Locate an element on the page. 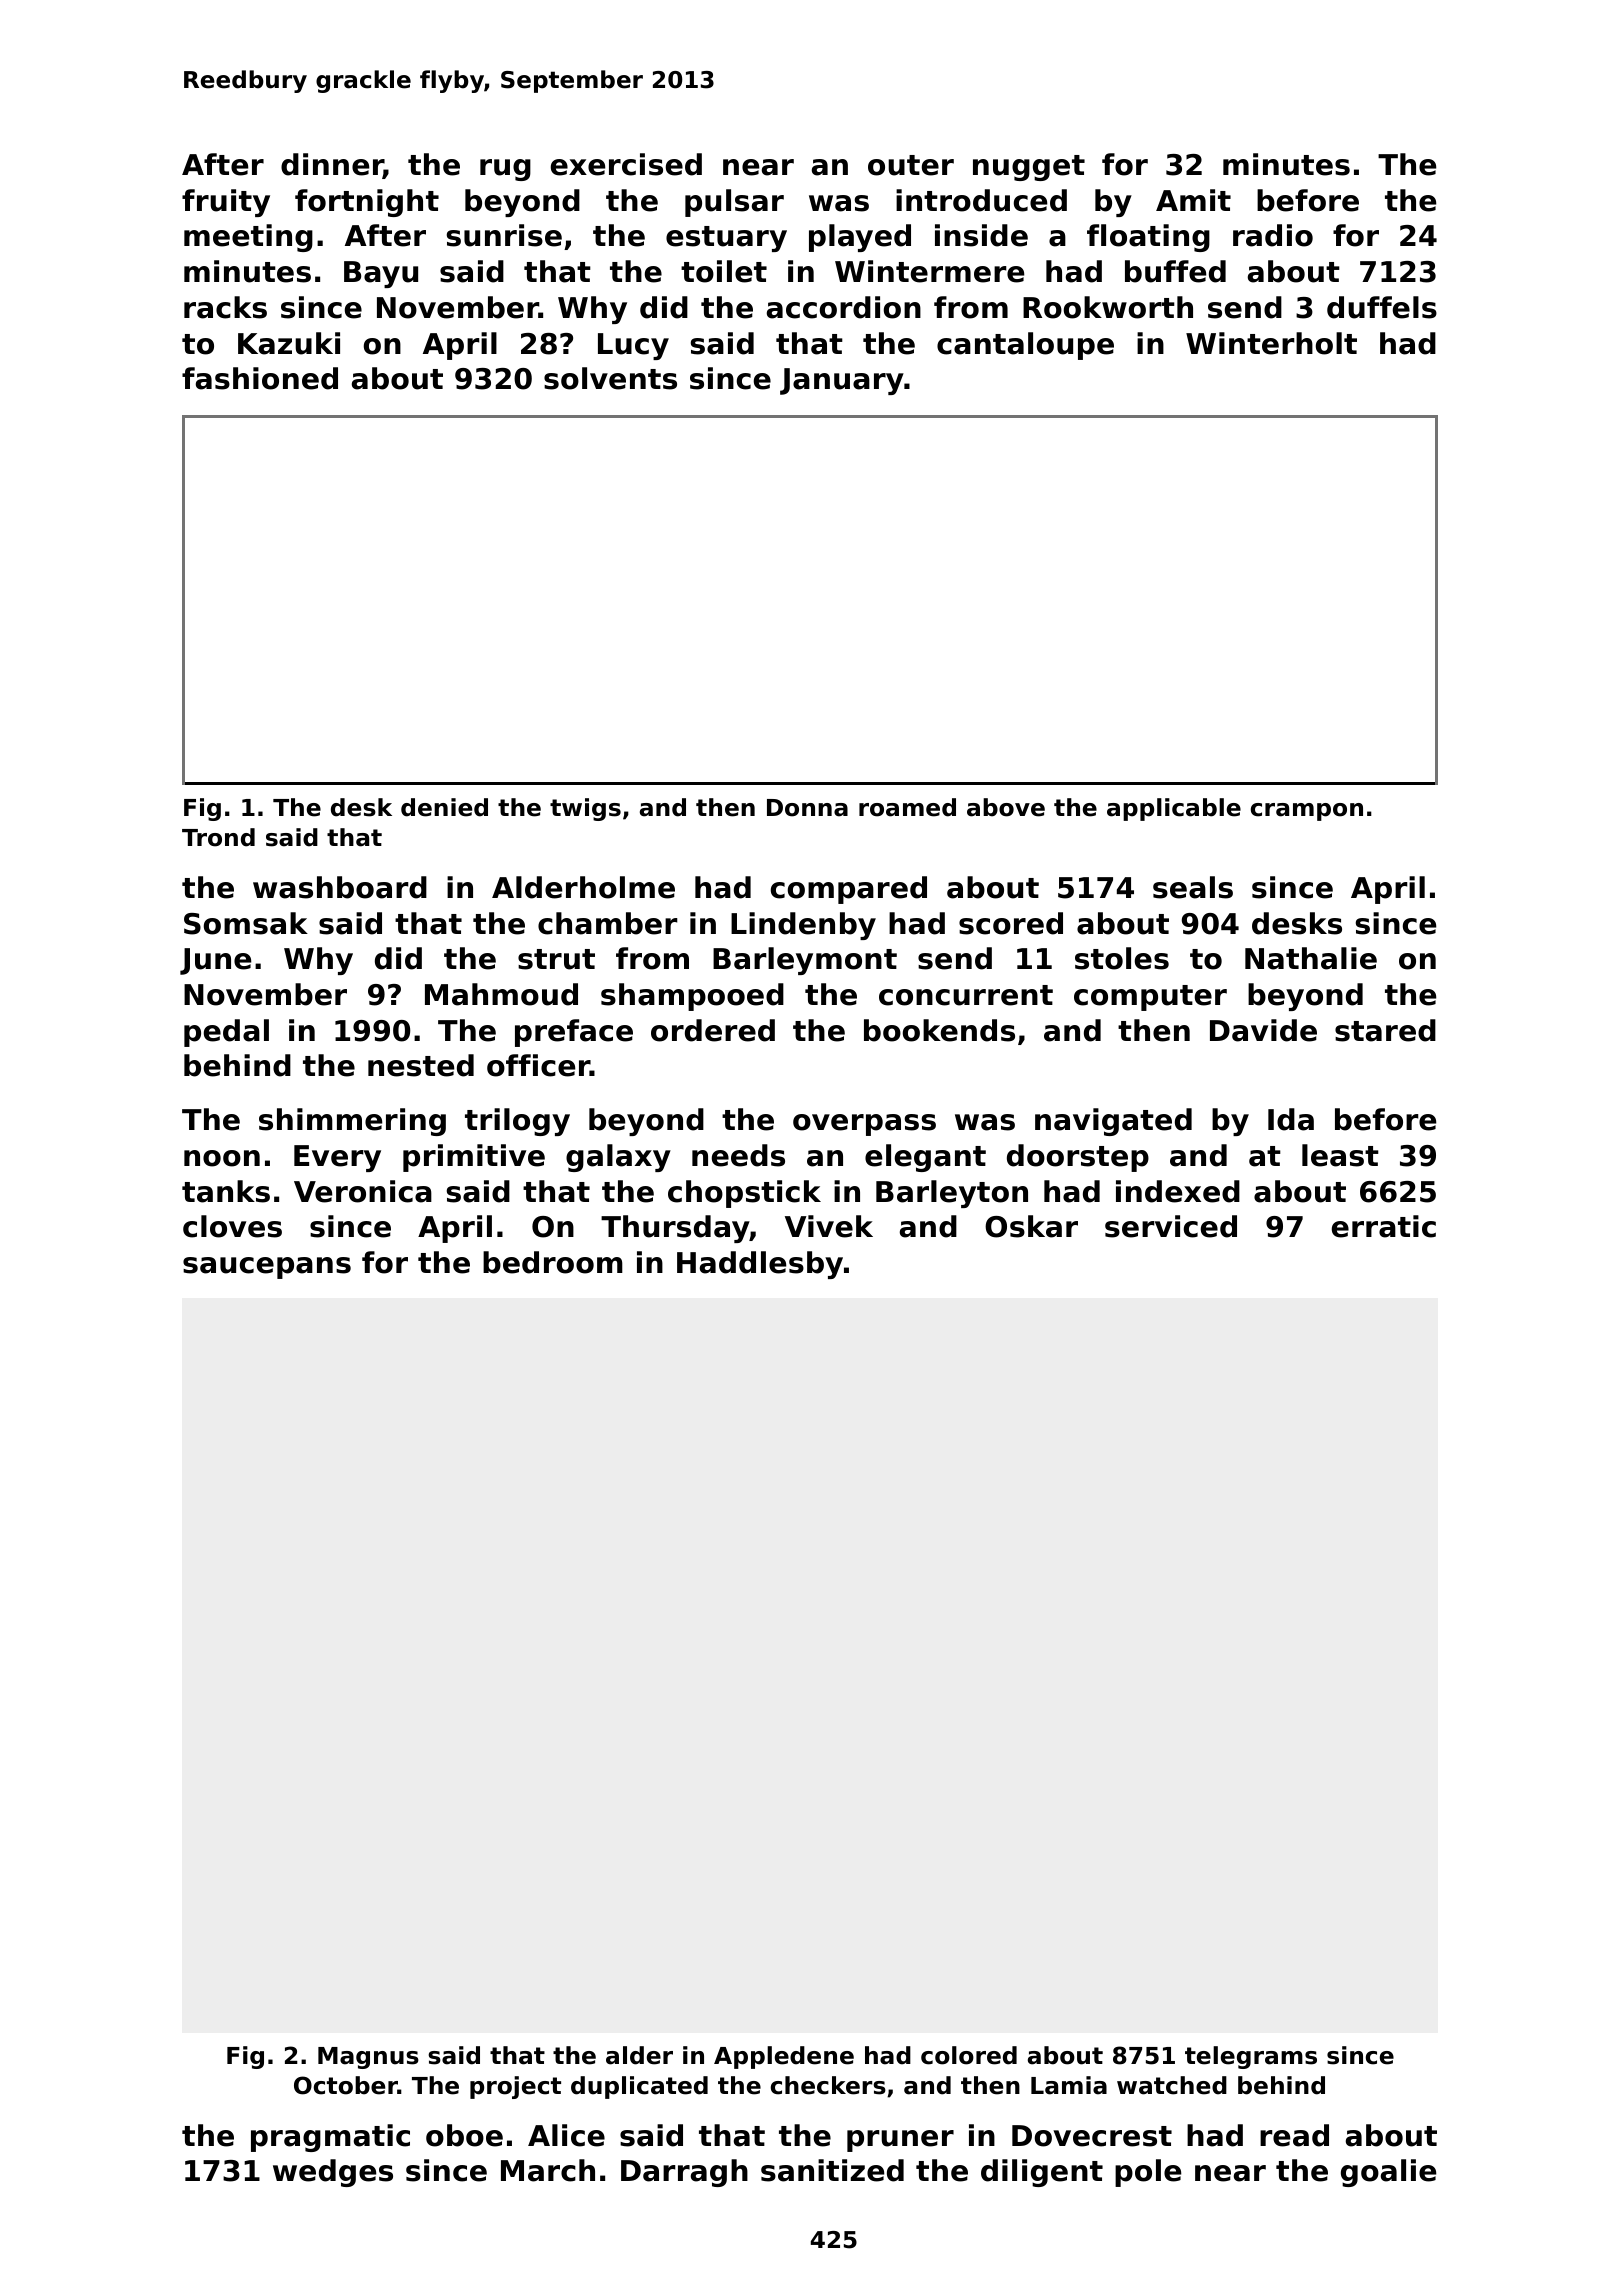 This image has height=2292, width=1620. October is located at coordinates (346, 2085).
